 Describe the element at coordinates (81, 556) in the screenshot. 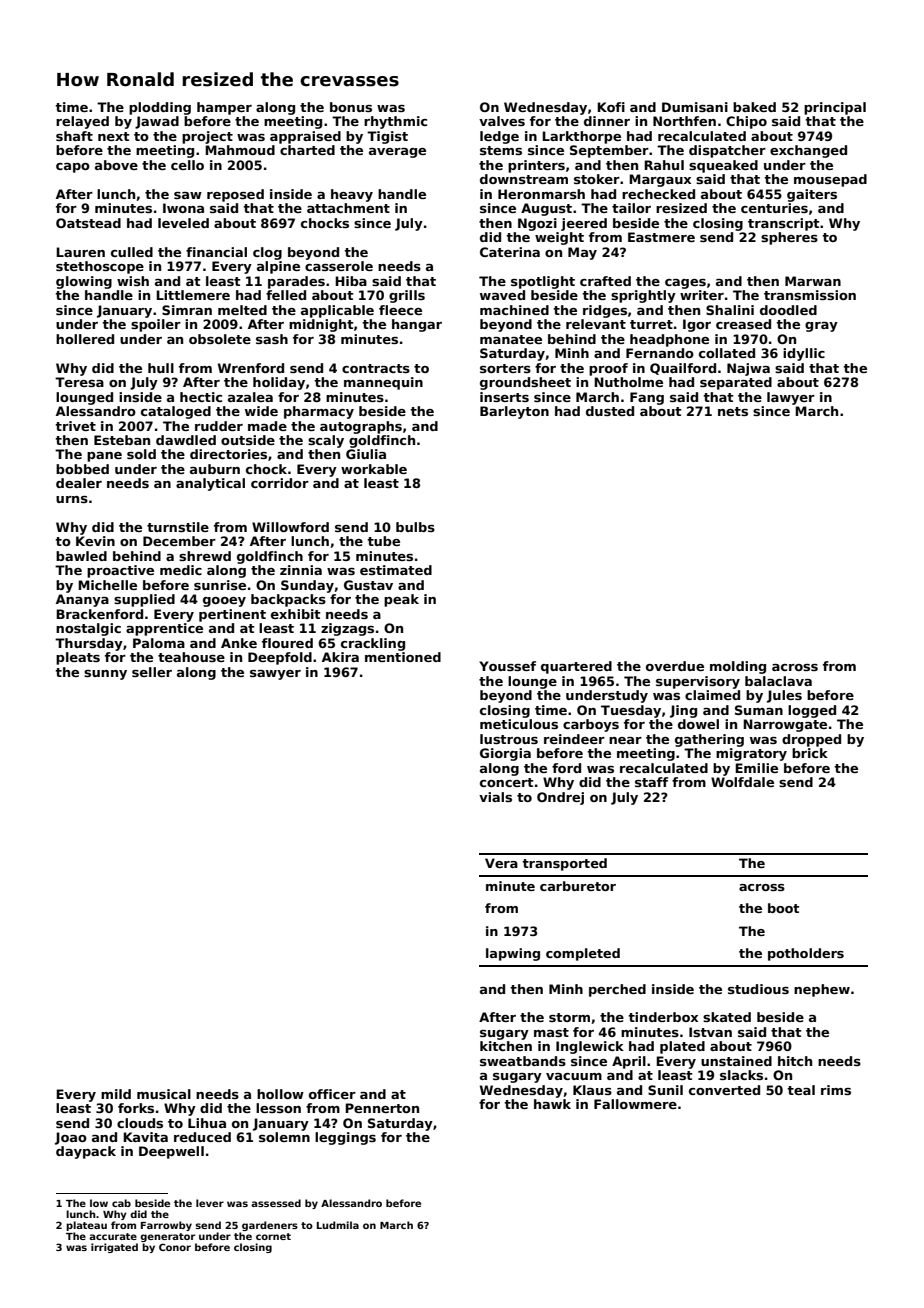

I see `bawled` at that location.
